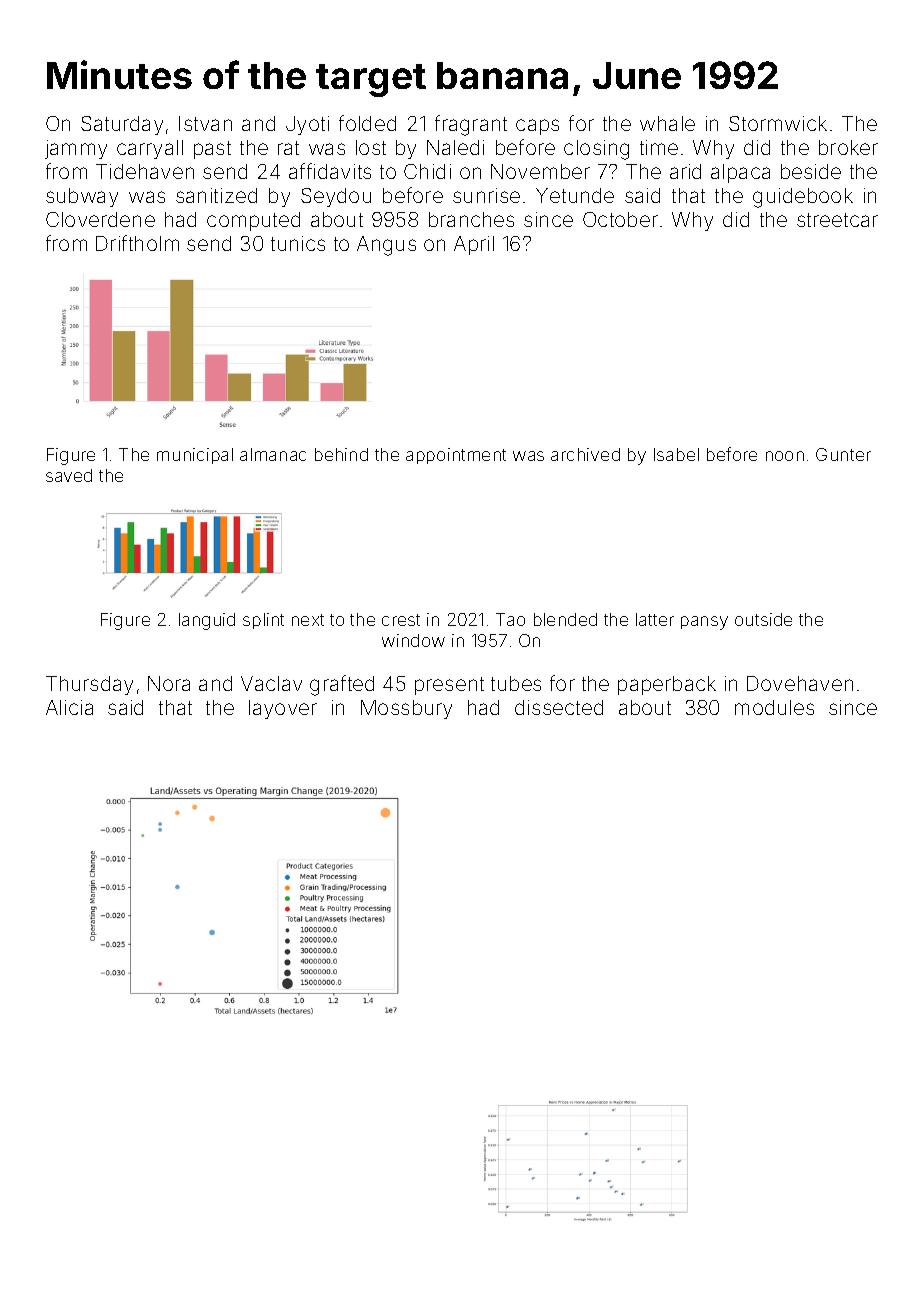  What do you see at coordinates (763, 619) in the screenshot?
I see `outside` at bounding box center [763, 619].
